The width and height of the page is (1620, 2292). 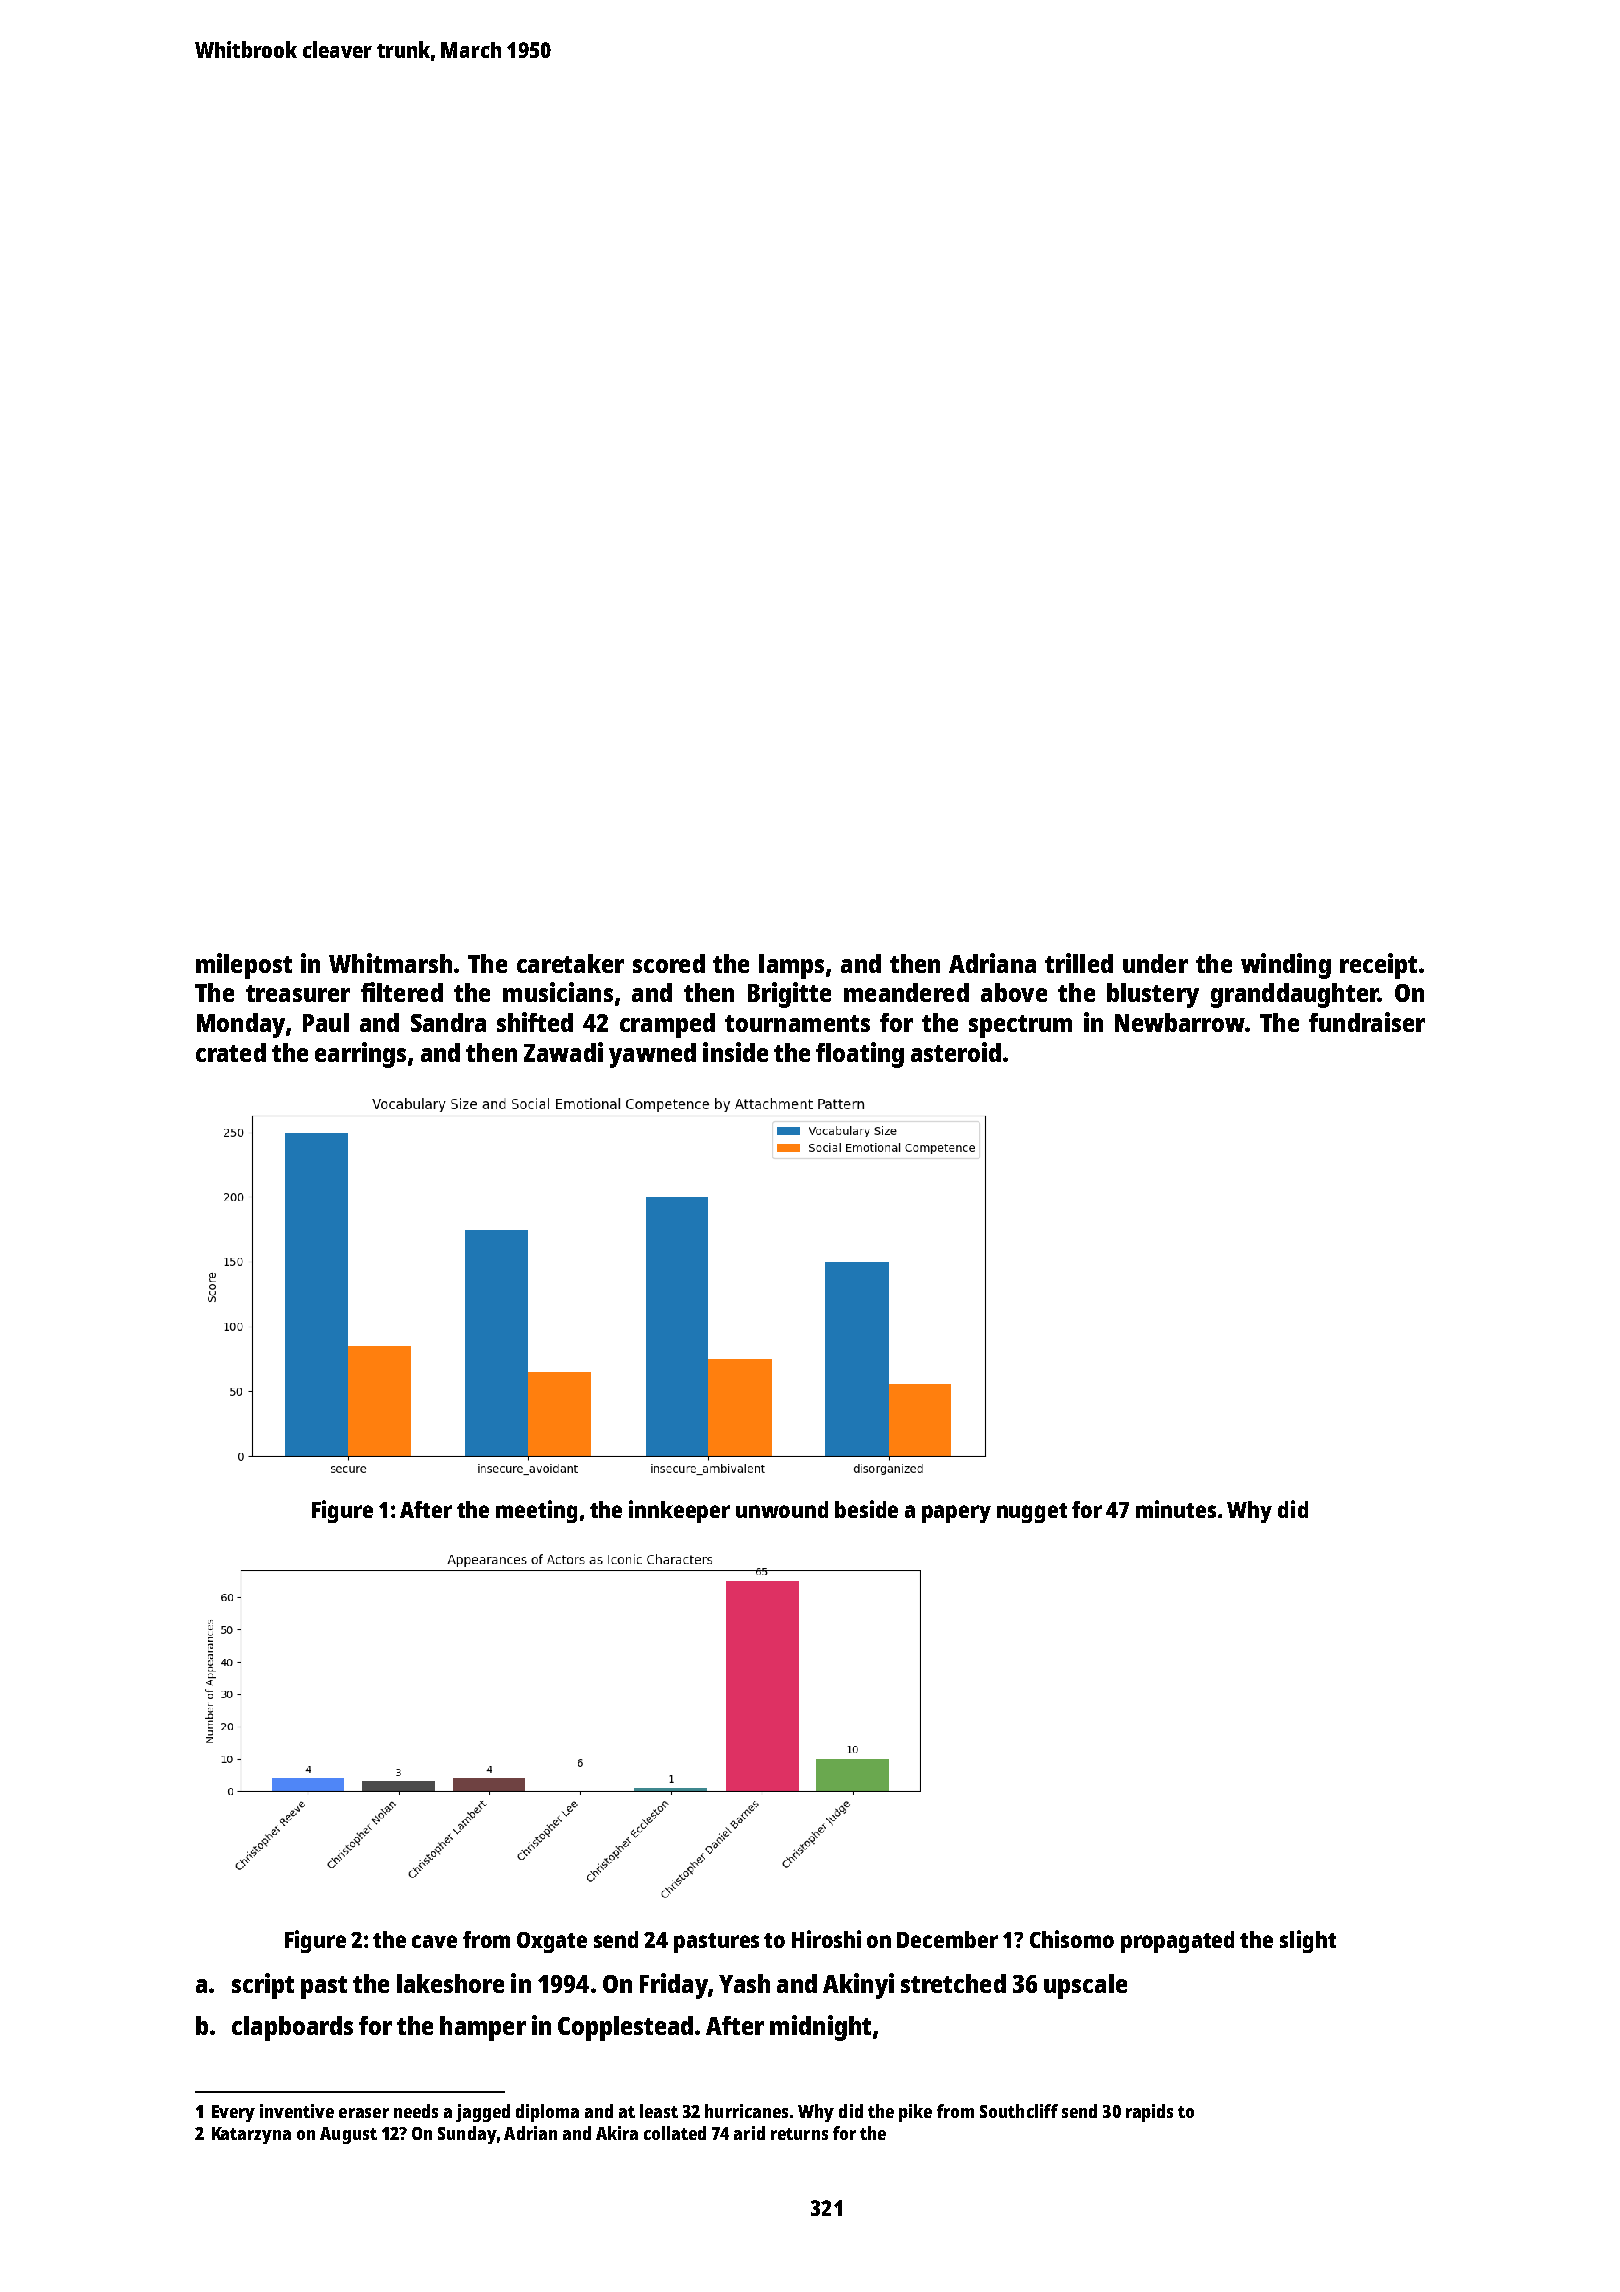 What do you see at coordinates (1177, 1942) in the page?
I see `propagated` at bounding box center [1177, 1942].
